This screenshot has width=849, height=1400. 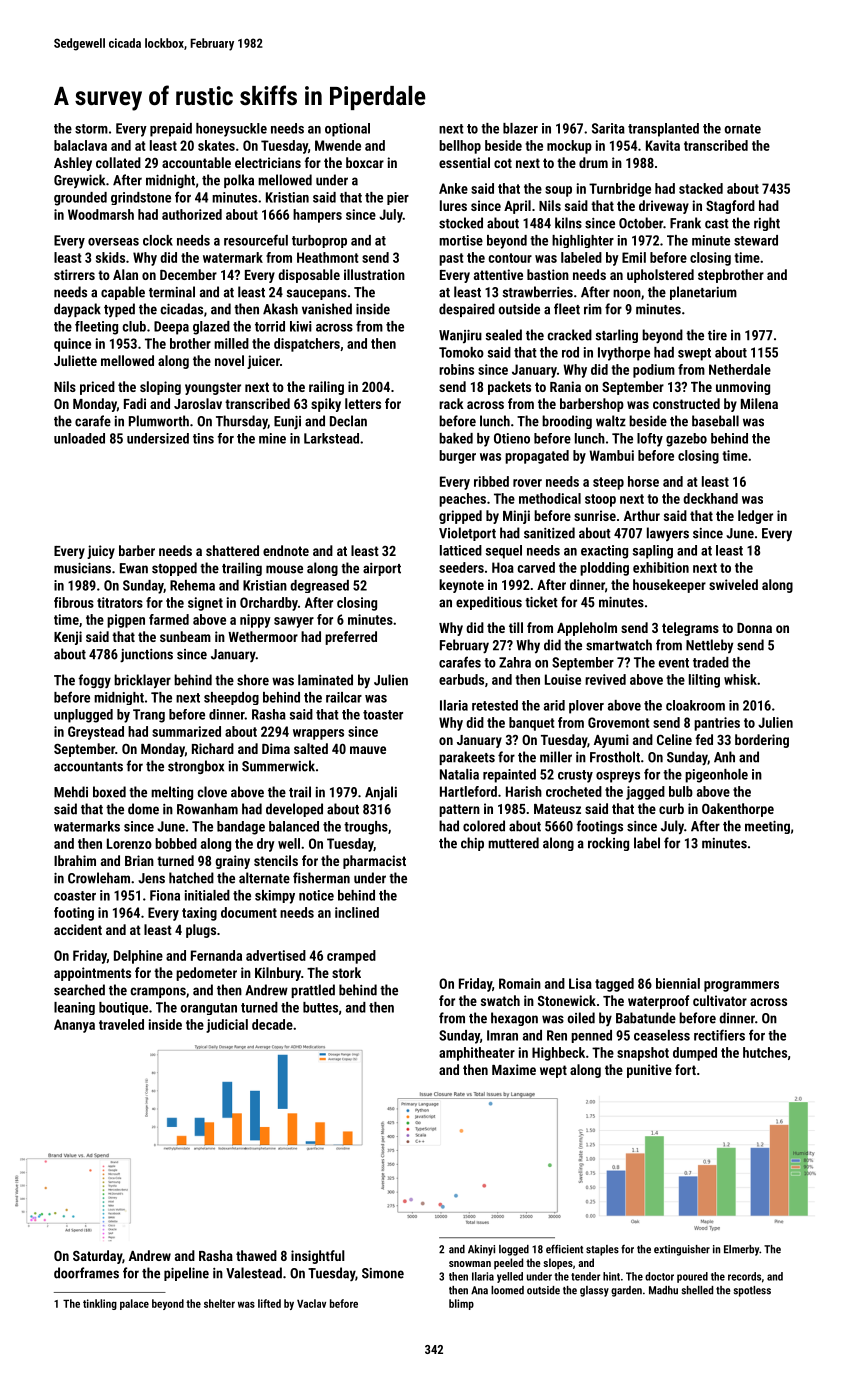 I want to click on ledger, so click(x=755, y=517).
